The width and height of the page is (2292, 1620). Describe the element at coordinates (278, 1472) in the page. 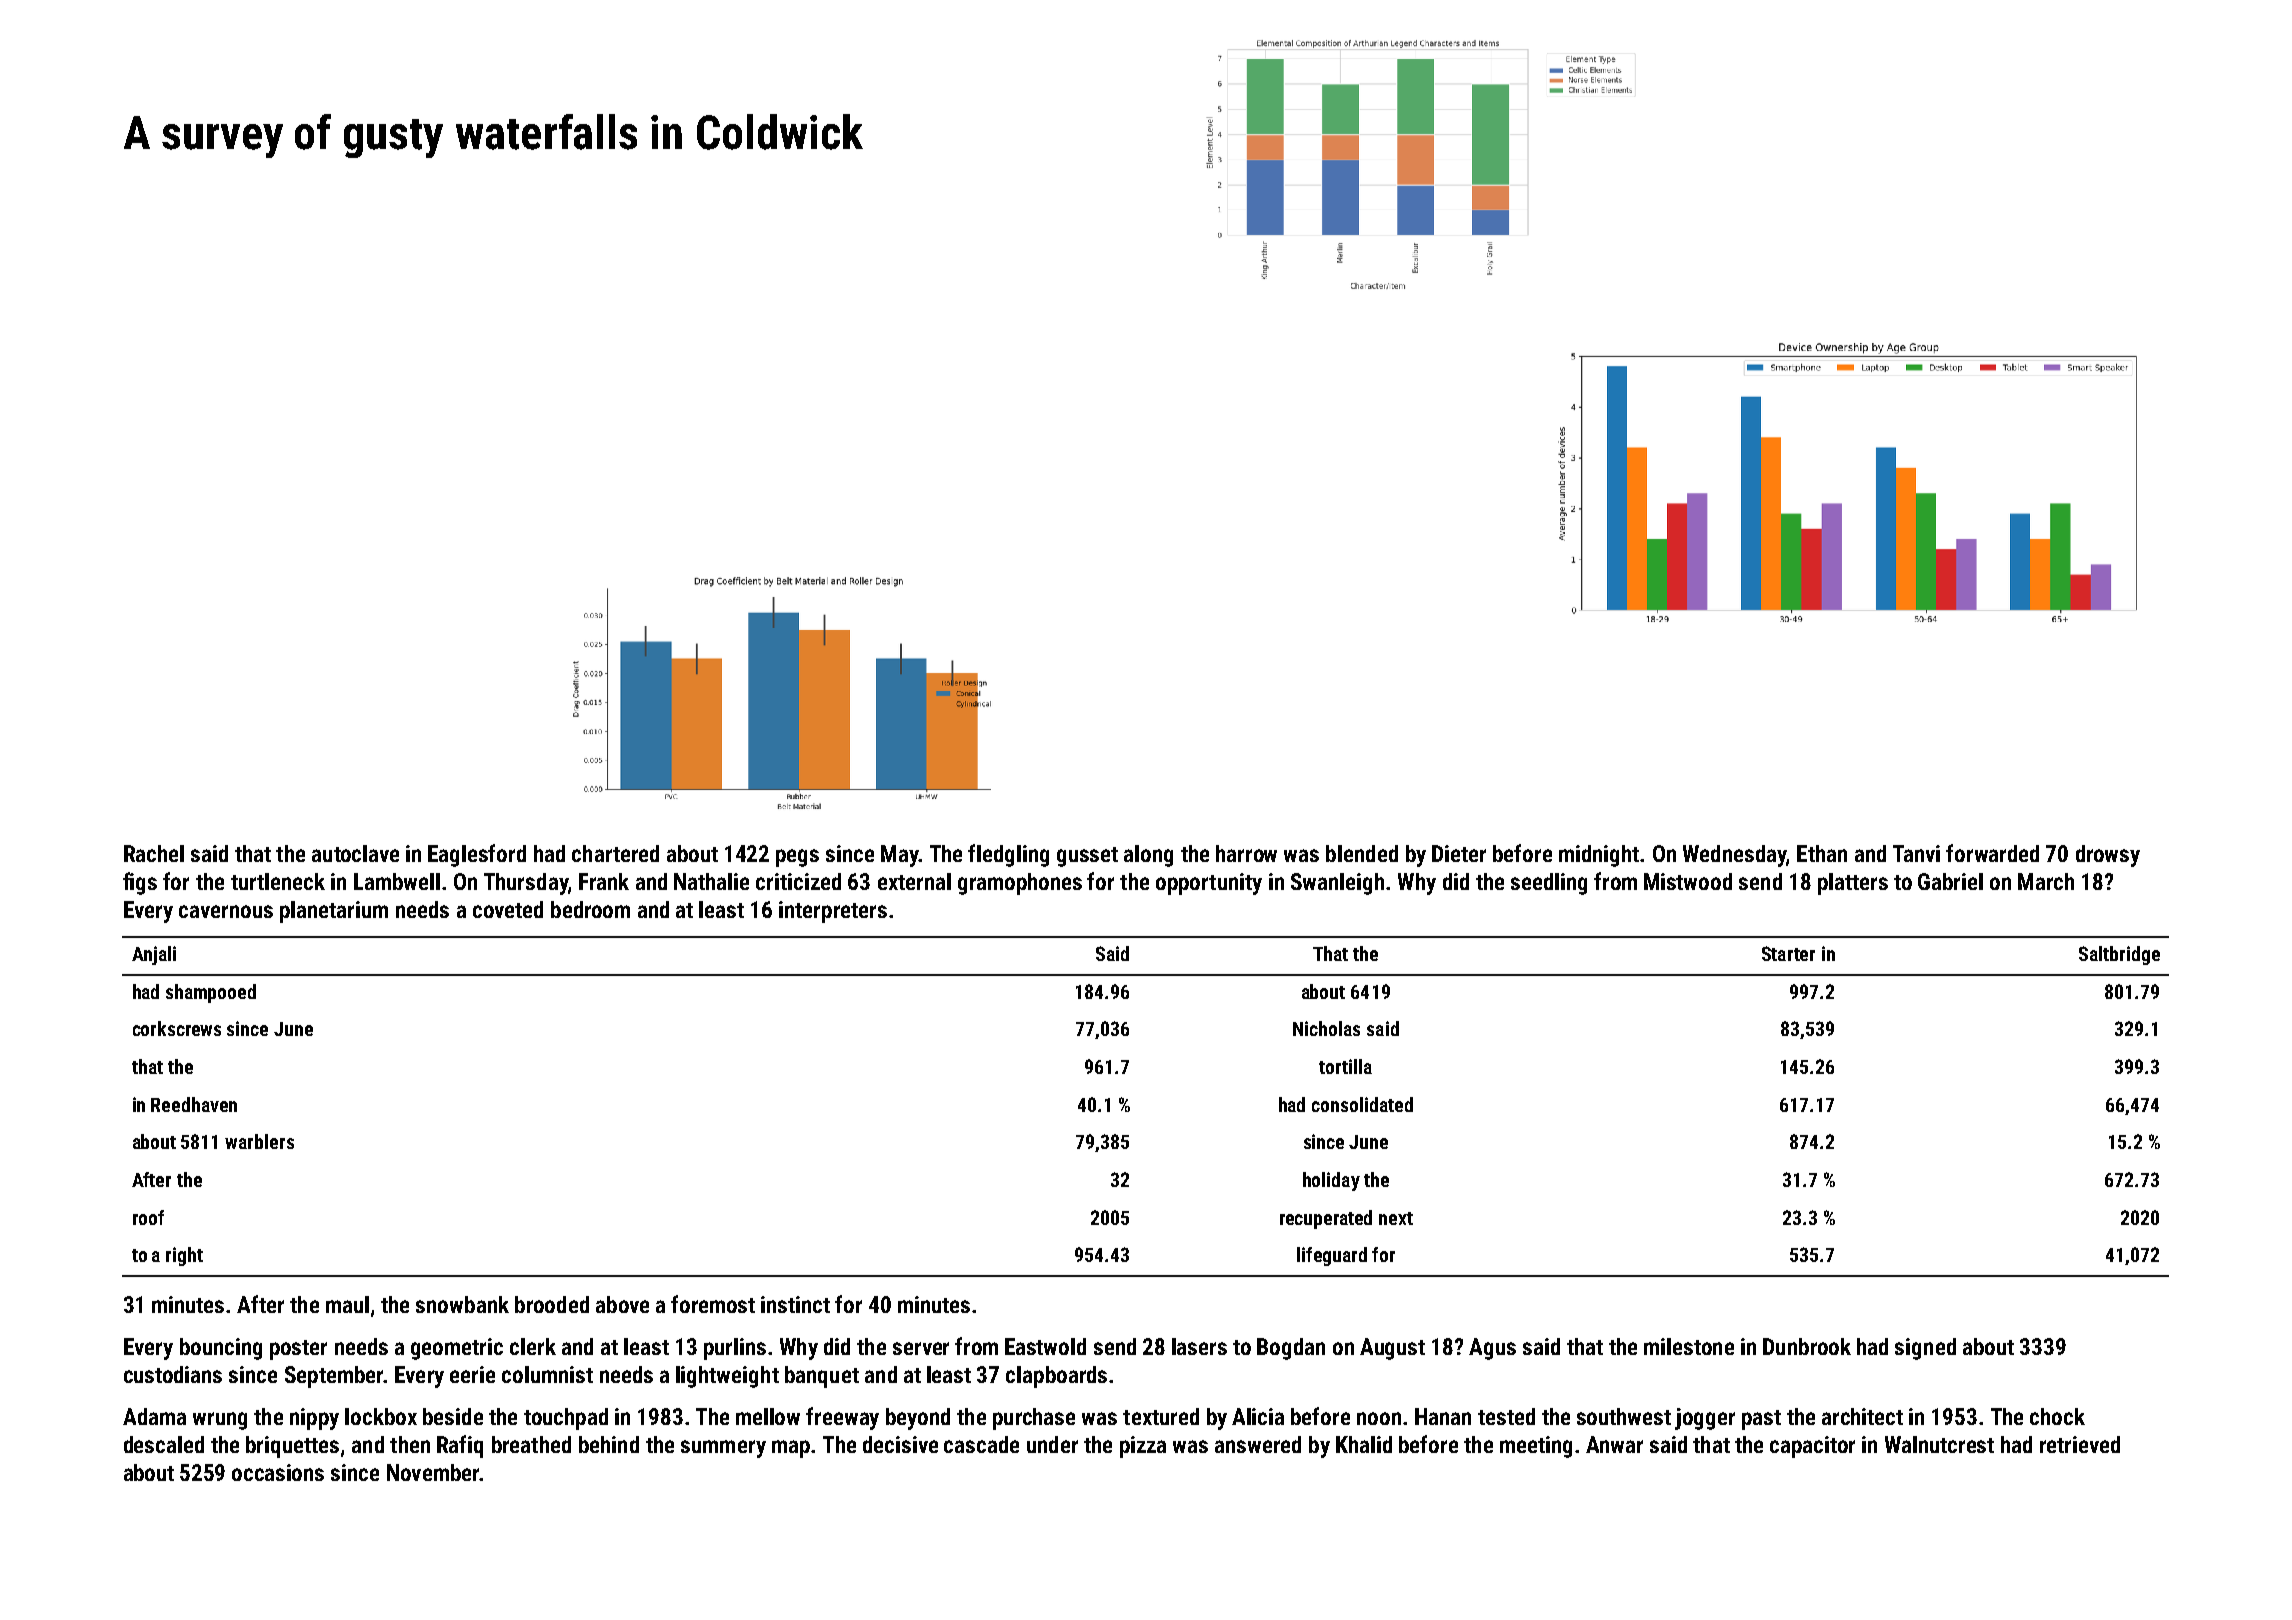

I see `occasions` at that location.
